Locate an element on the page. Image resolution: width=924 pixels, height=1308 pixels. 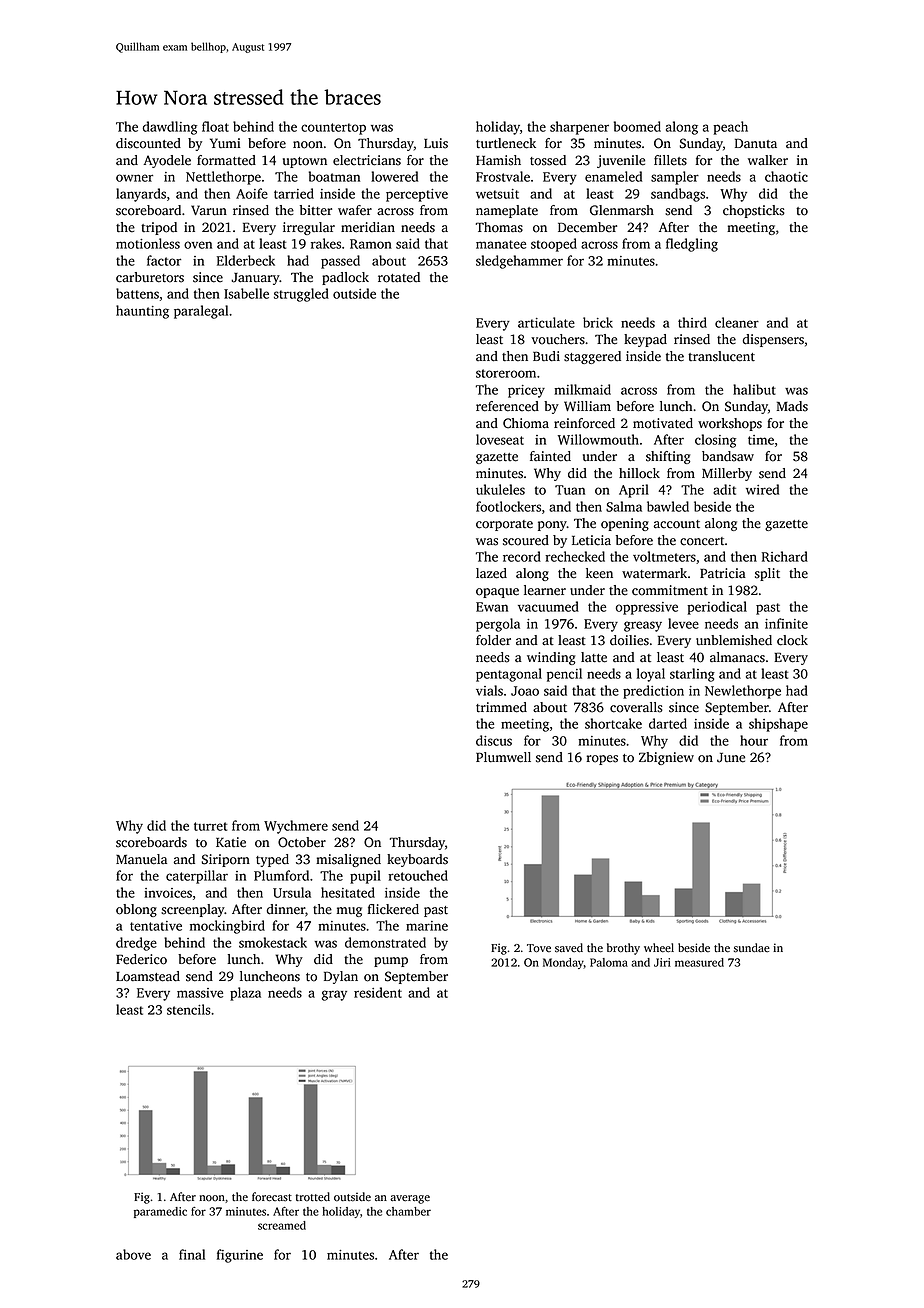
Newlethorpe is located at coordinates (743, 692).
